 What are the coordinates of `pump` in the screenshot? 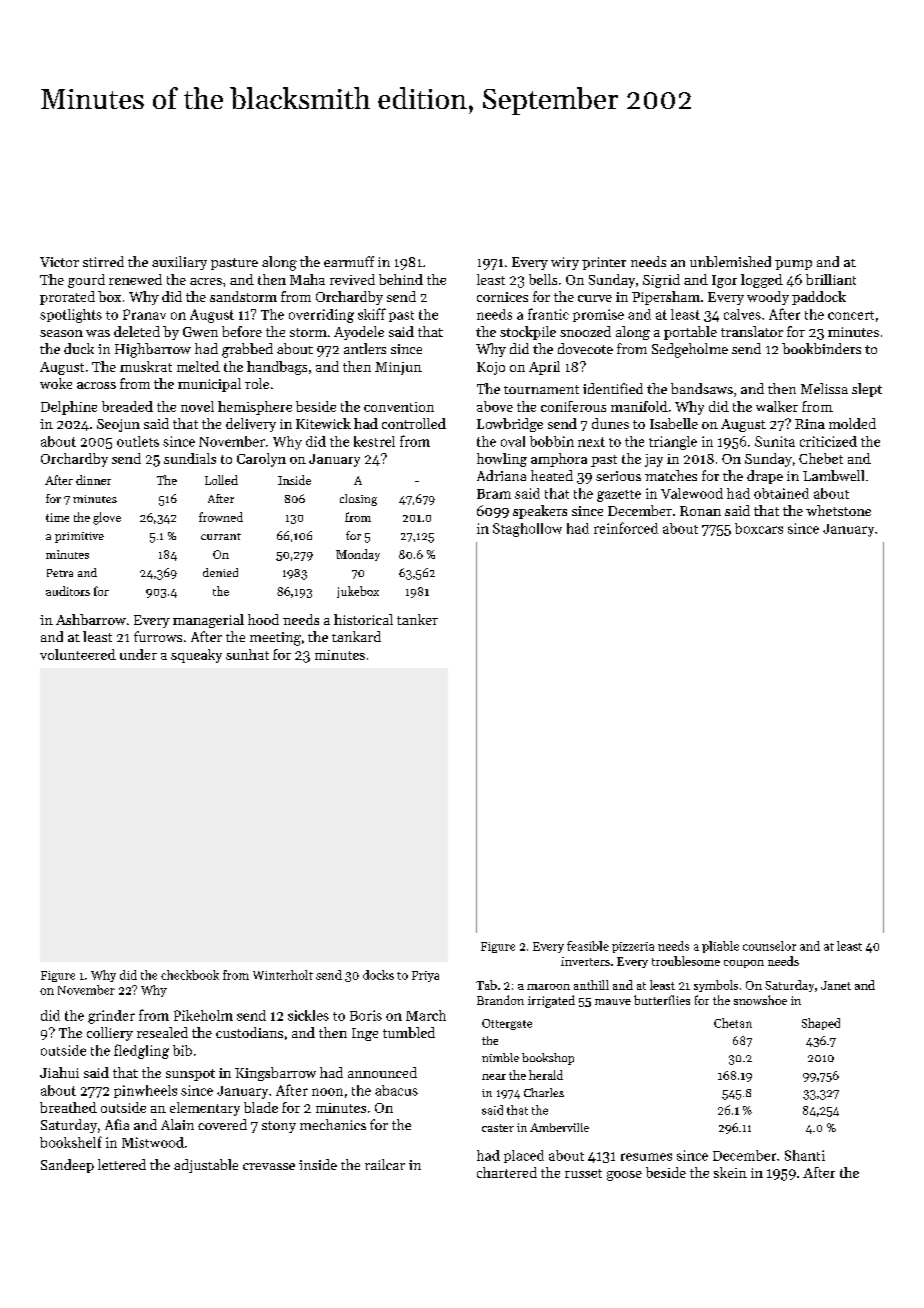 It's located at (793, 265).
